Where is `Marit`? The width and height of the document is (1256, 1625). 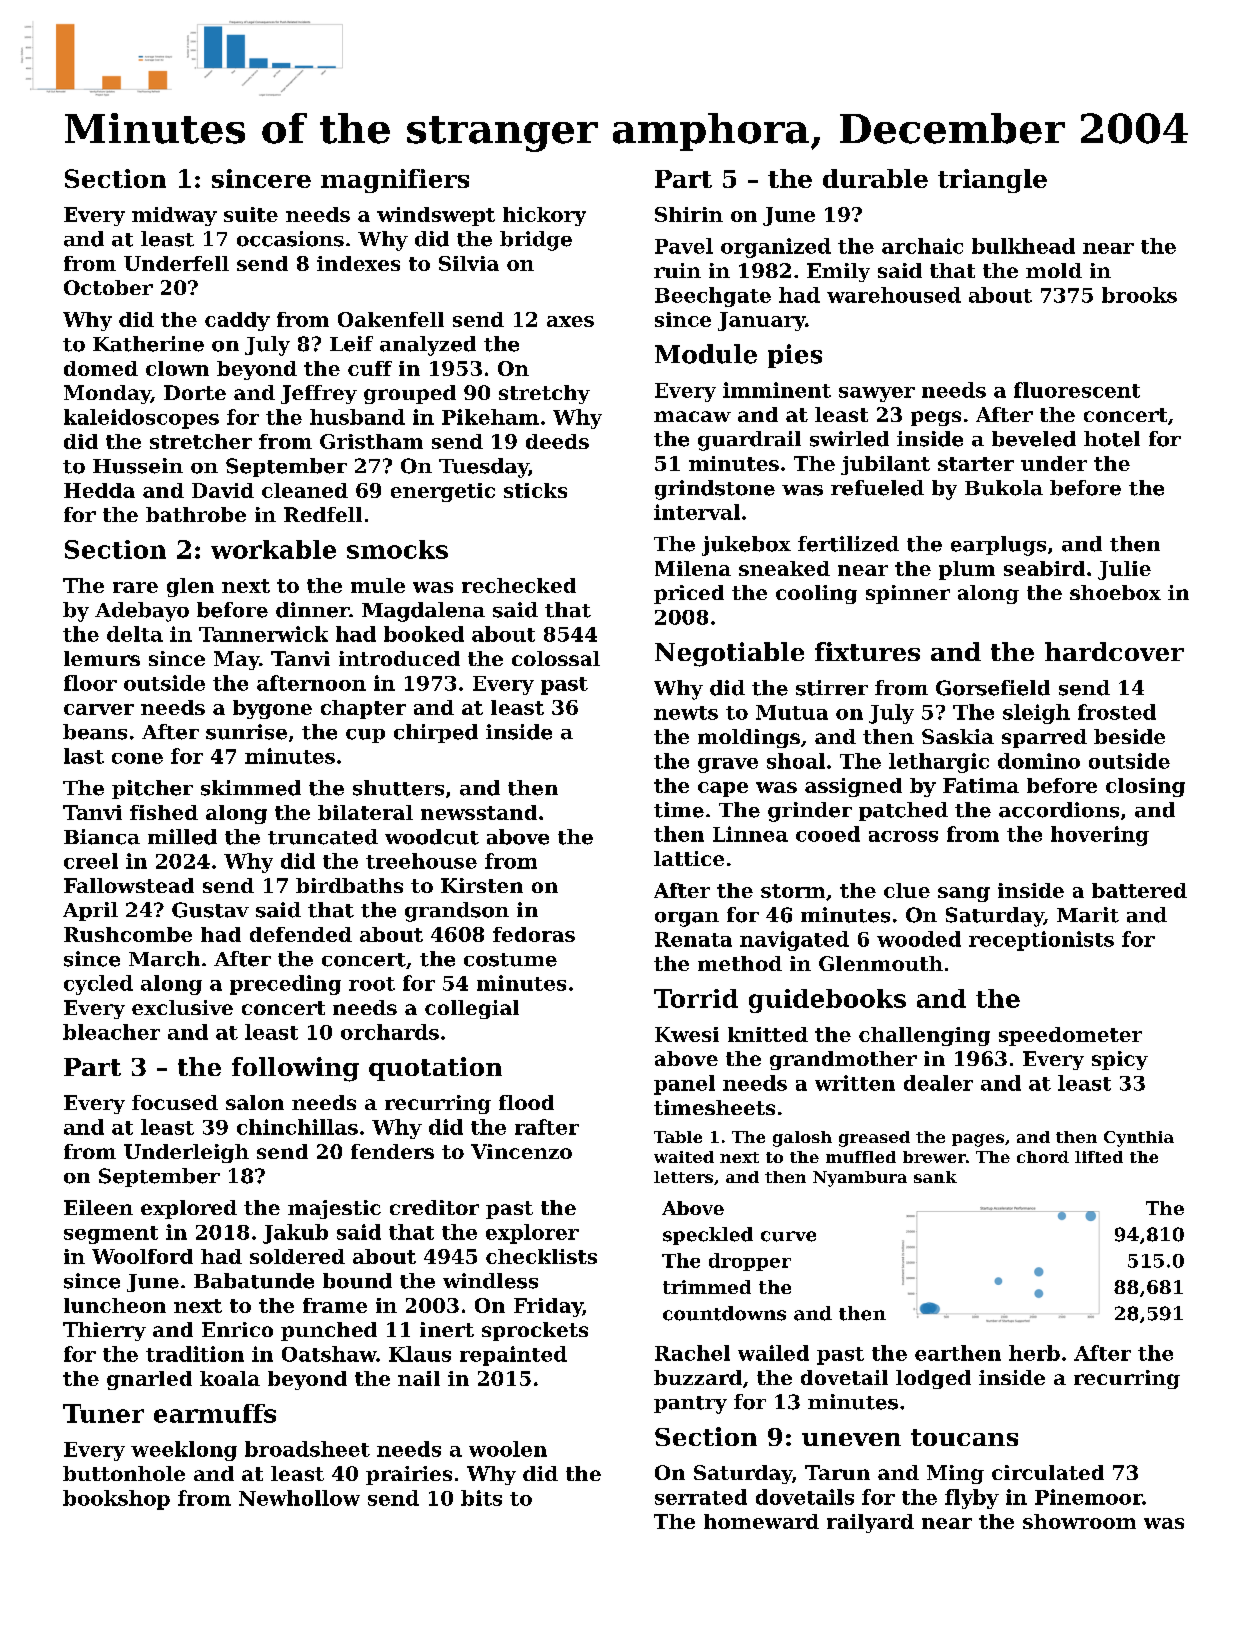 Marit is located at coordinates (1088, 915).
